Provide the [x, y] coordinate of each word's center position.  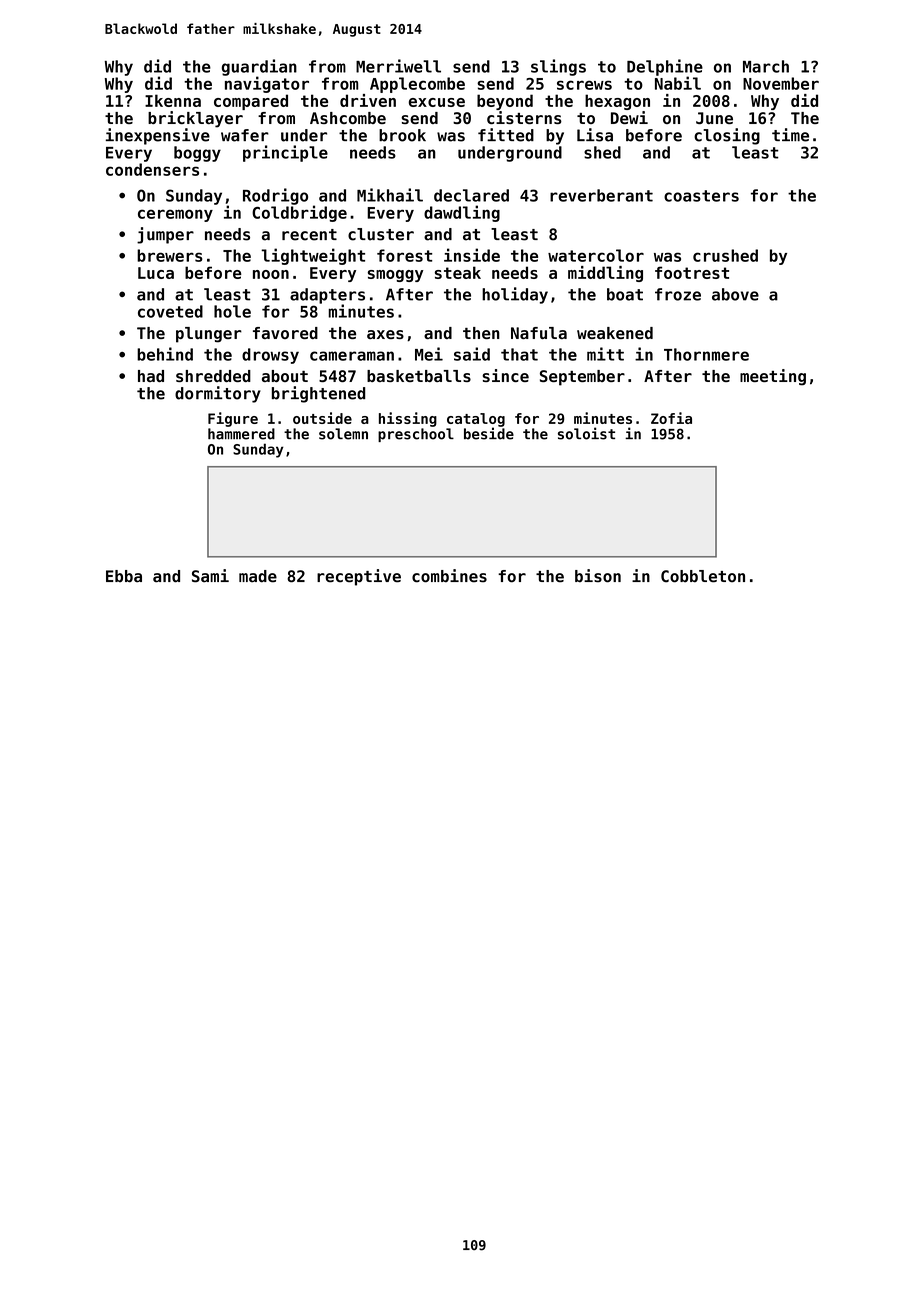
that [519, 354]
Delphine [665, 67]
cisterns [524, 117]
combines [449, 576]
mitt [605, 354]
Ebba [124, 576]
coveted [170, 311]
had [151, 376]
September [582, 378]
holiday [515, 295]
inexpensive [158, 136]
